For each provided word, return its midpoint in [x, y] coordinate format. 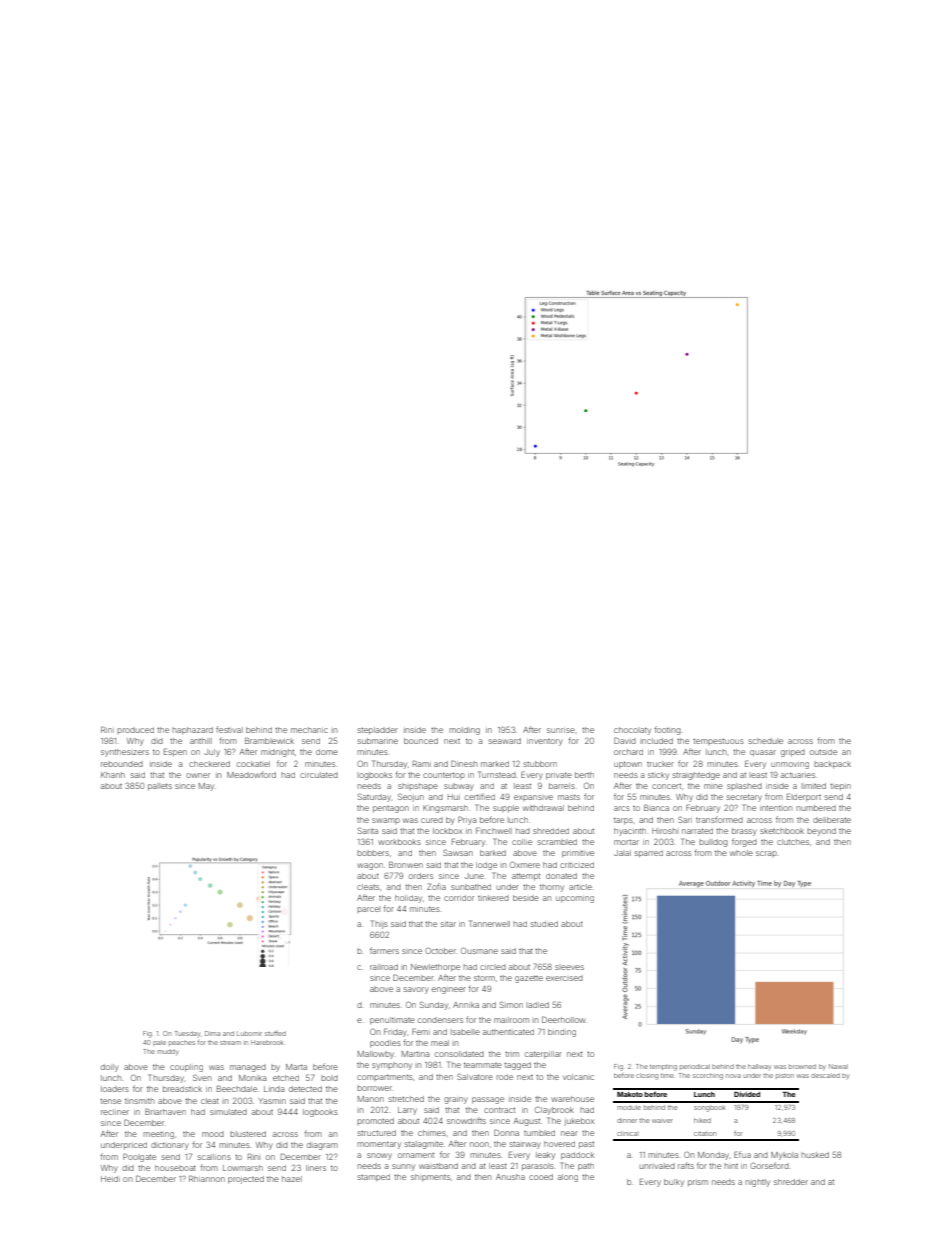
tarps [623, 821]
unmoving [790, 765]
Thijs [379, 924]
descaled [825, 1075]
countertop [444, 775]
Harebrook [267, 1042]
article [580, 887]
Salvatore [475, 1076]
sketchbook [782, 831]
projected [246, 1180]
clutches [793, 842]
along [568, 1178]
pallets [160, 787]
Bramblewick [269, 740]
